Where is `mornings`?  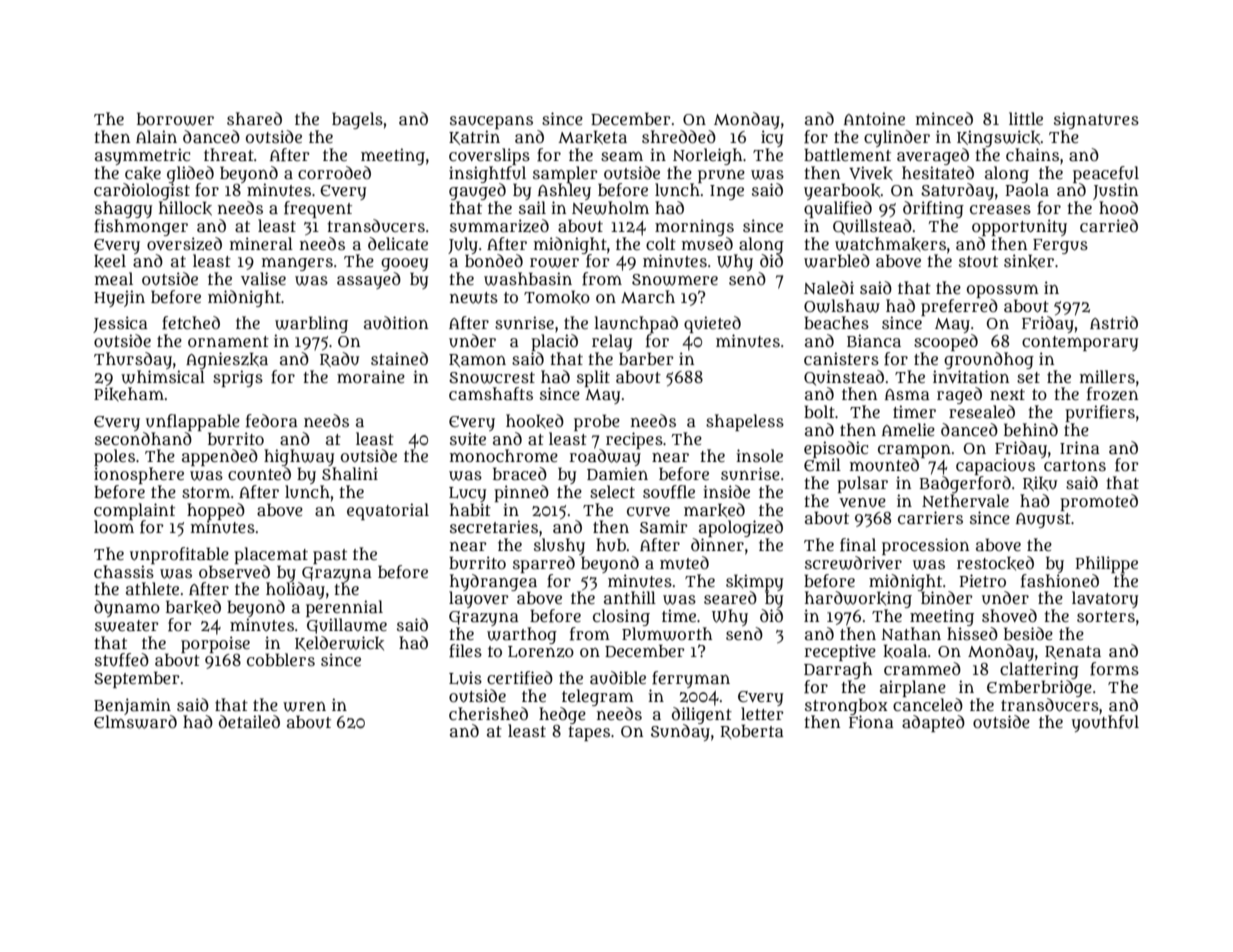 mornings is located at coordinates (694, 227).
